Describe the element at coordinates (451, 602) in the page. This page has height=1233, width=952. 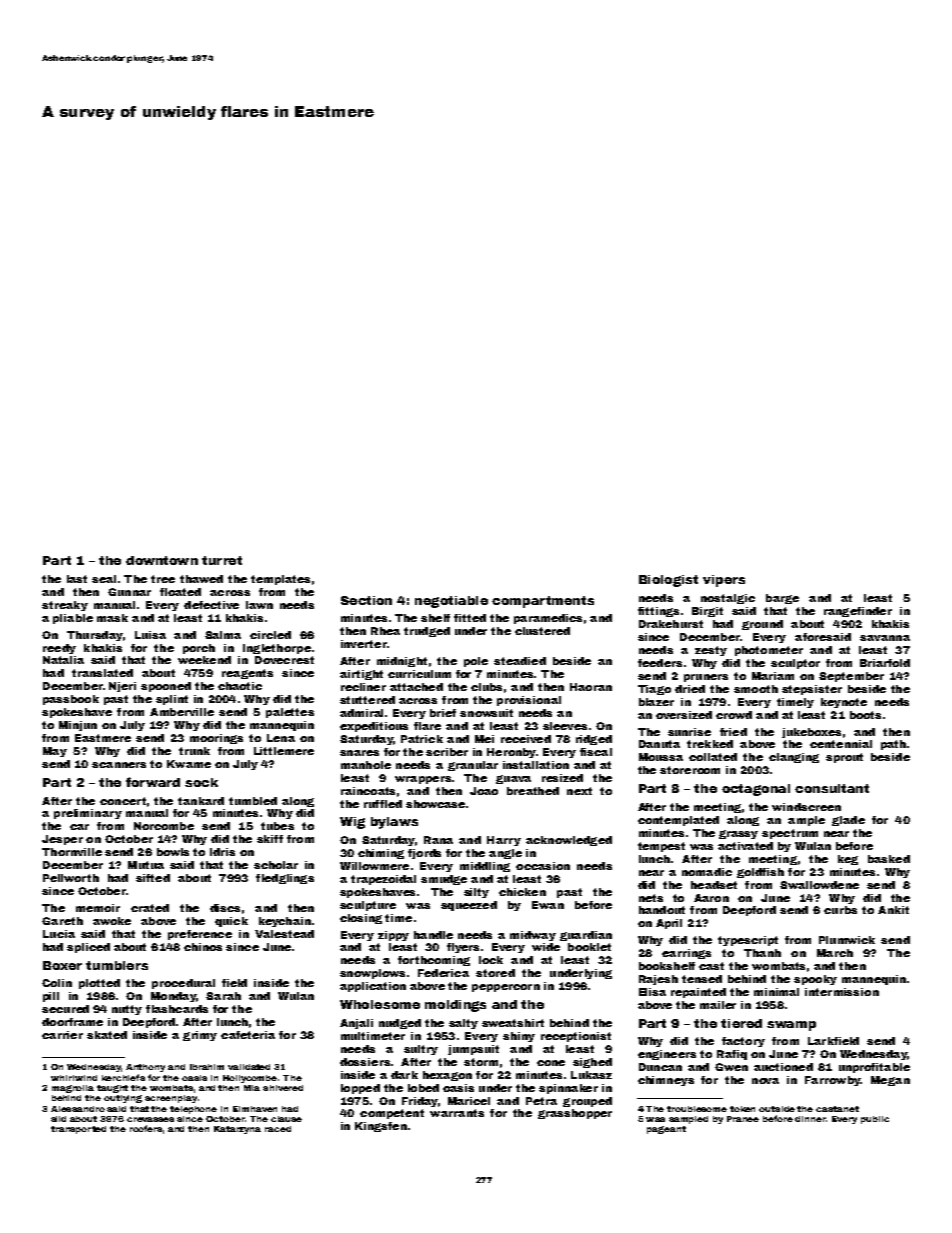
I see `negotiable` at that location.
